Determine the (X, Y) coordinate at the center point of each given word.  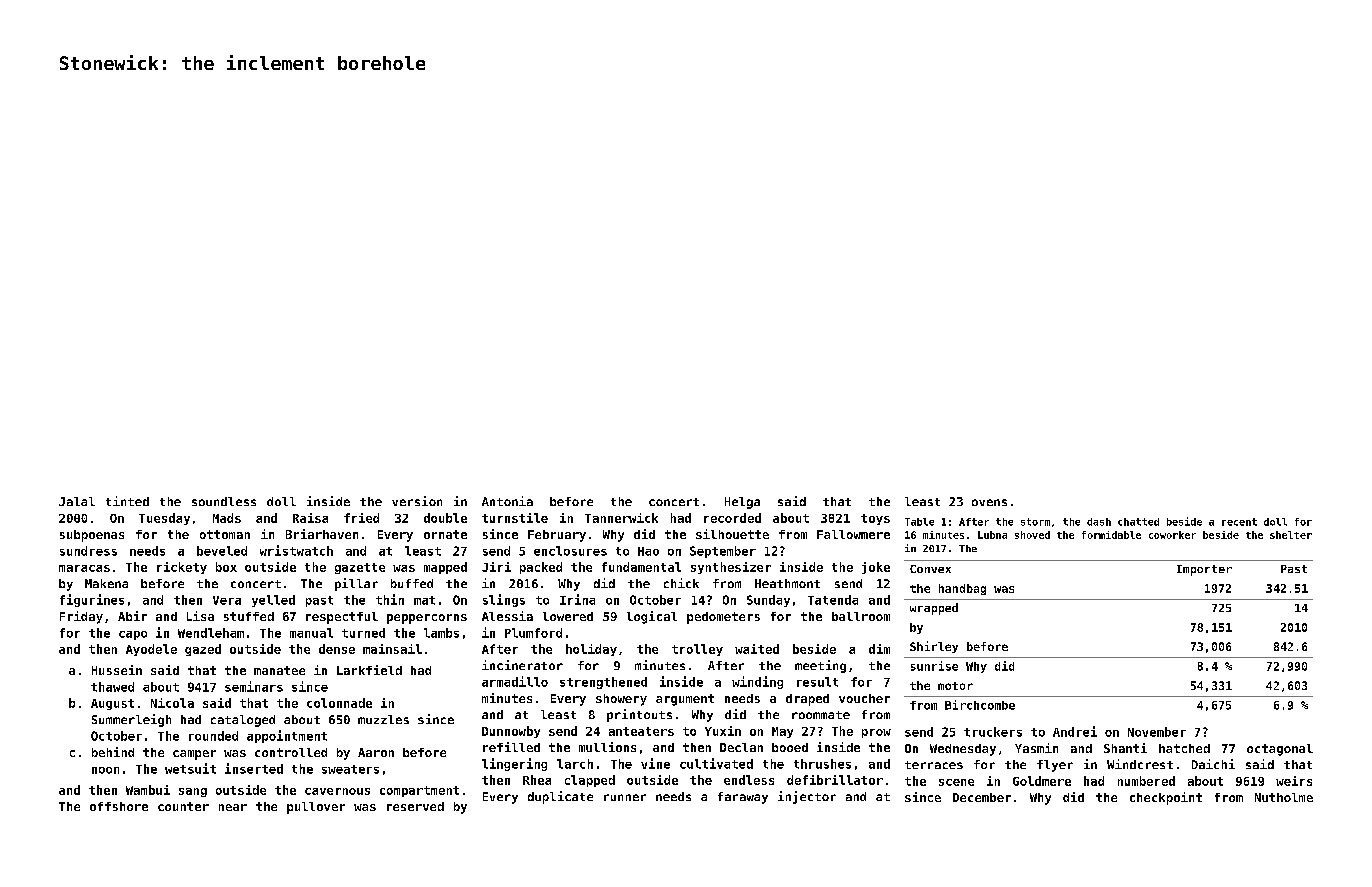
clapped (590, 781)
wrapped (934, 609)
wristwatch (296, 550)
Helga (742, 503)
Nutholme (1284, 797)
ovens (989, 502)
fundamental (641, 567)
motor (955, 686)
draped (807, 700)
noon (105, 770)
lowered (568, 616)
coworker (1172, 535)
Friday (81, 617)
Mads (227, 518)
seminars (254, 686)
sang (193, 792)
